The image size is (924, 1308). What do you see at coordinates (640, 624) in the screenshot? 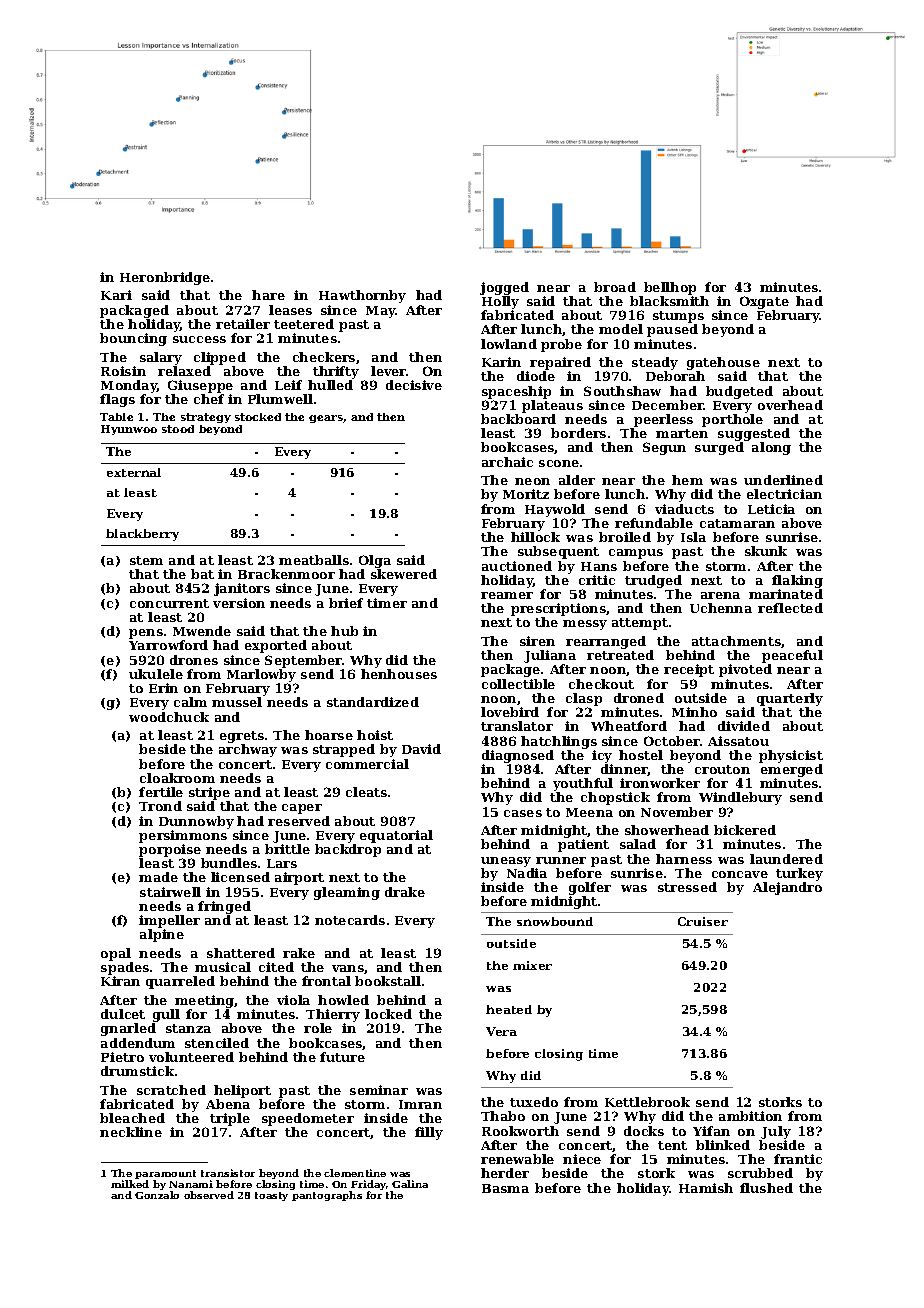
I see `attempt` at bounding box center [640, 624].
